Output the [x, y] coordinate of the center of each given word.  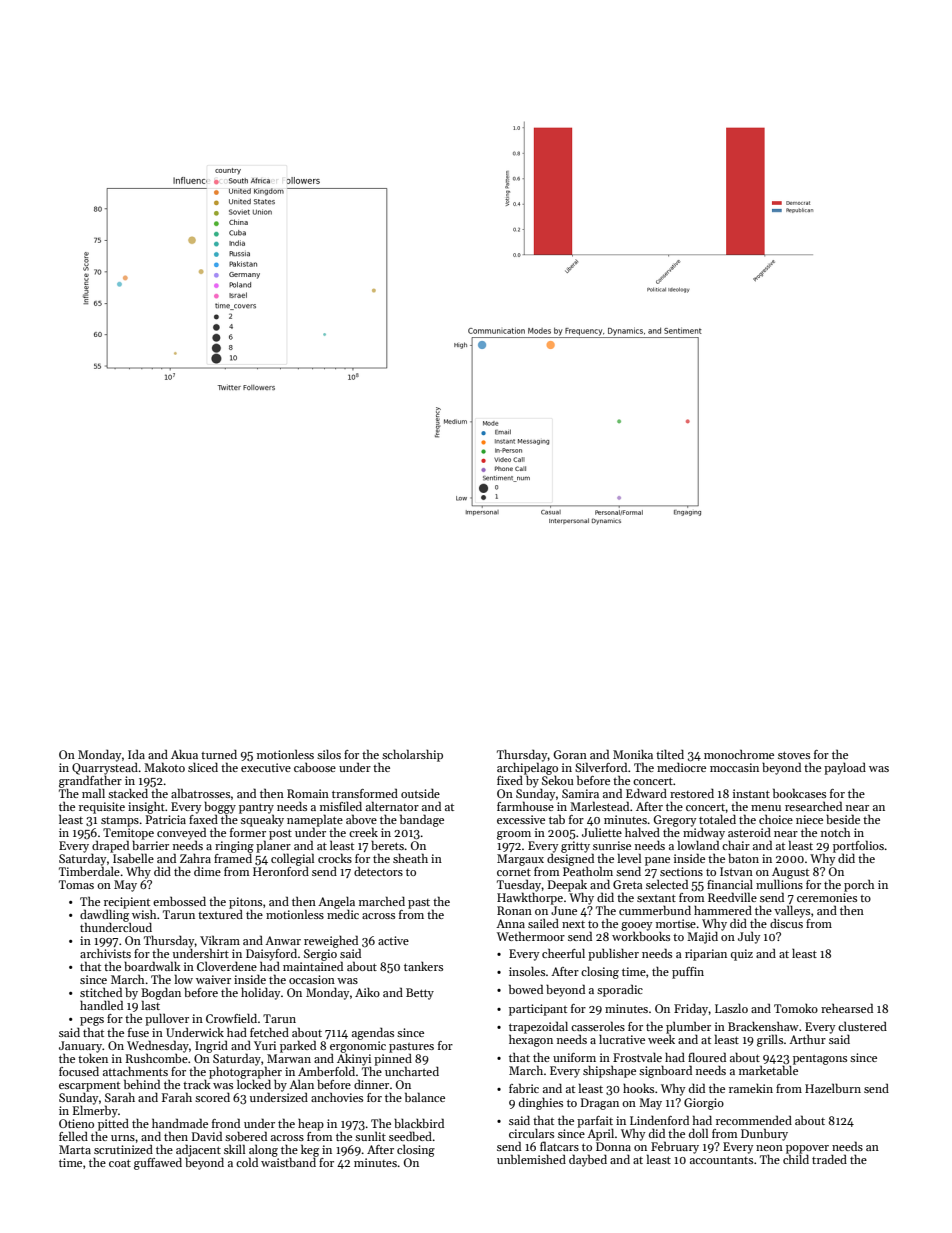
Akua [184, 754]
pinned [393, 1059]
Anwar [283, 940]
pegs [92, 1021]
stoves [794, 755]
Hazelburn [833, 1088]
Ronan [514, 910]
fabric [524, 1088]
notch [835, 832]
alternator [392, 806]
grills [770, 1040]
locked [254, 1084]
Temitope [128, 834]
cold [247, 1162]
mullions [779, 884]
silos [329, 754]
